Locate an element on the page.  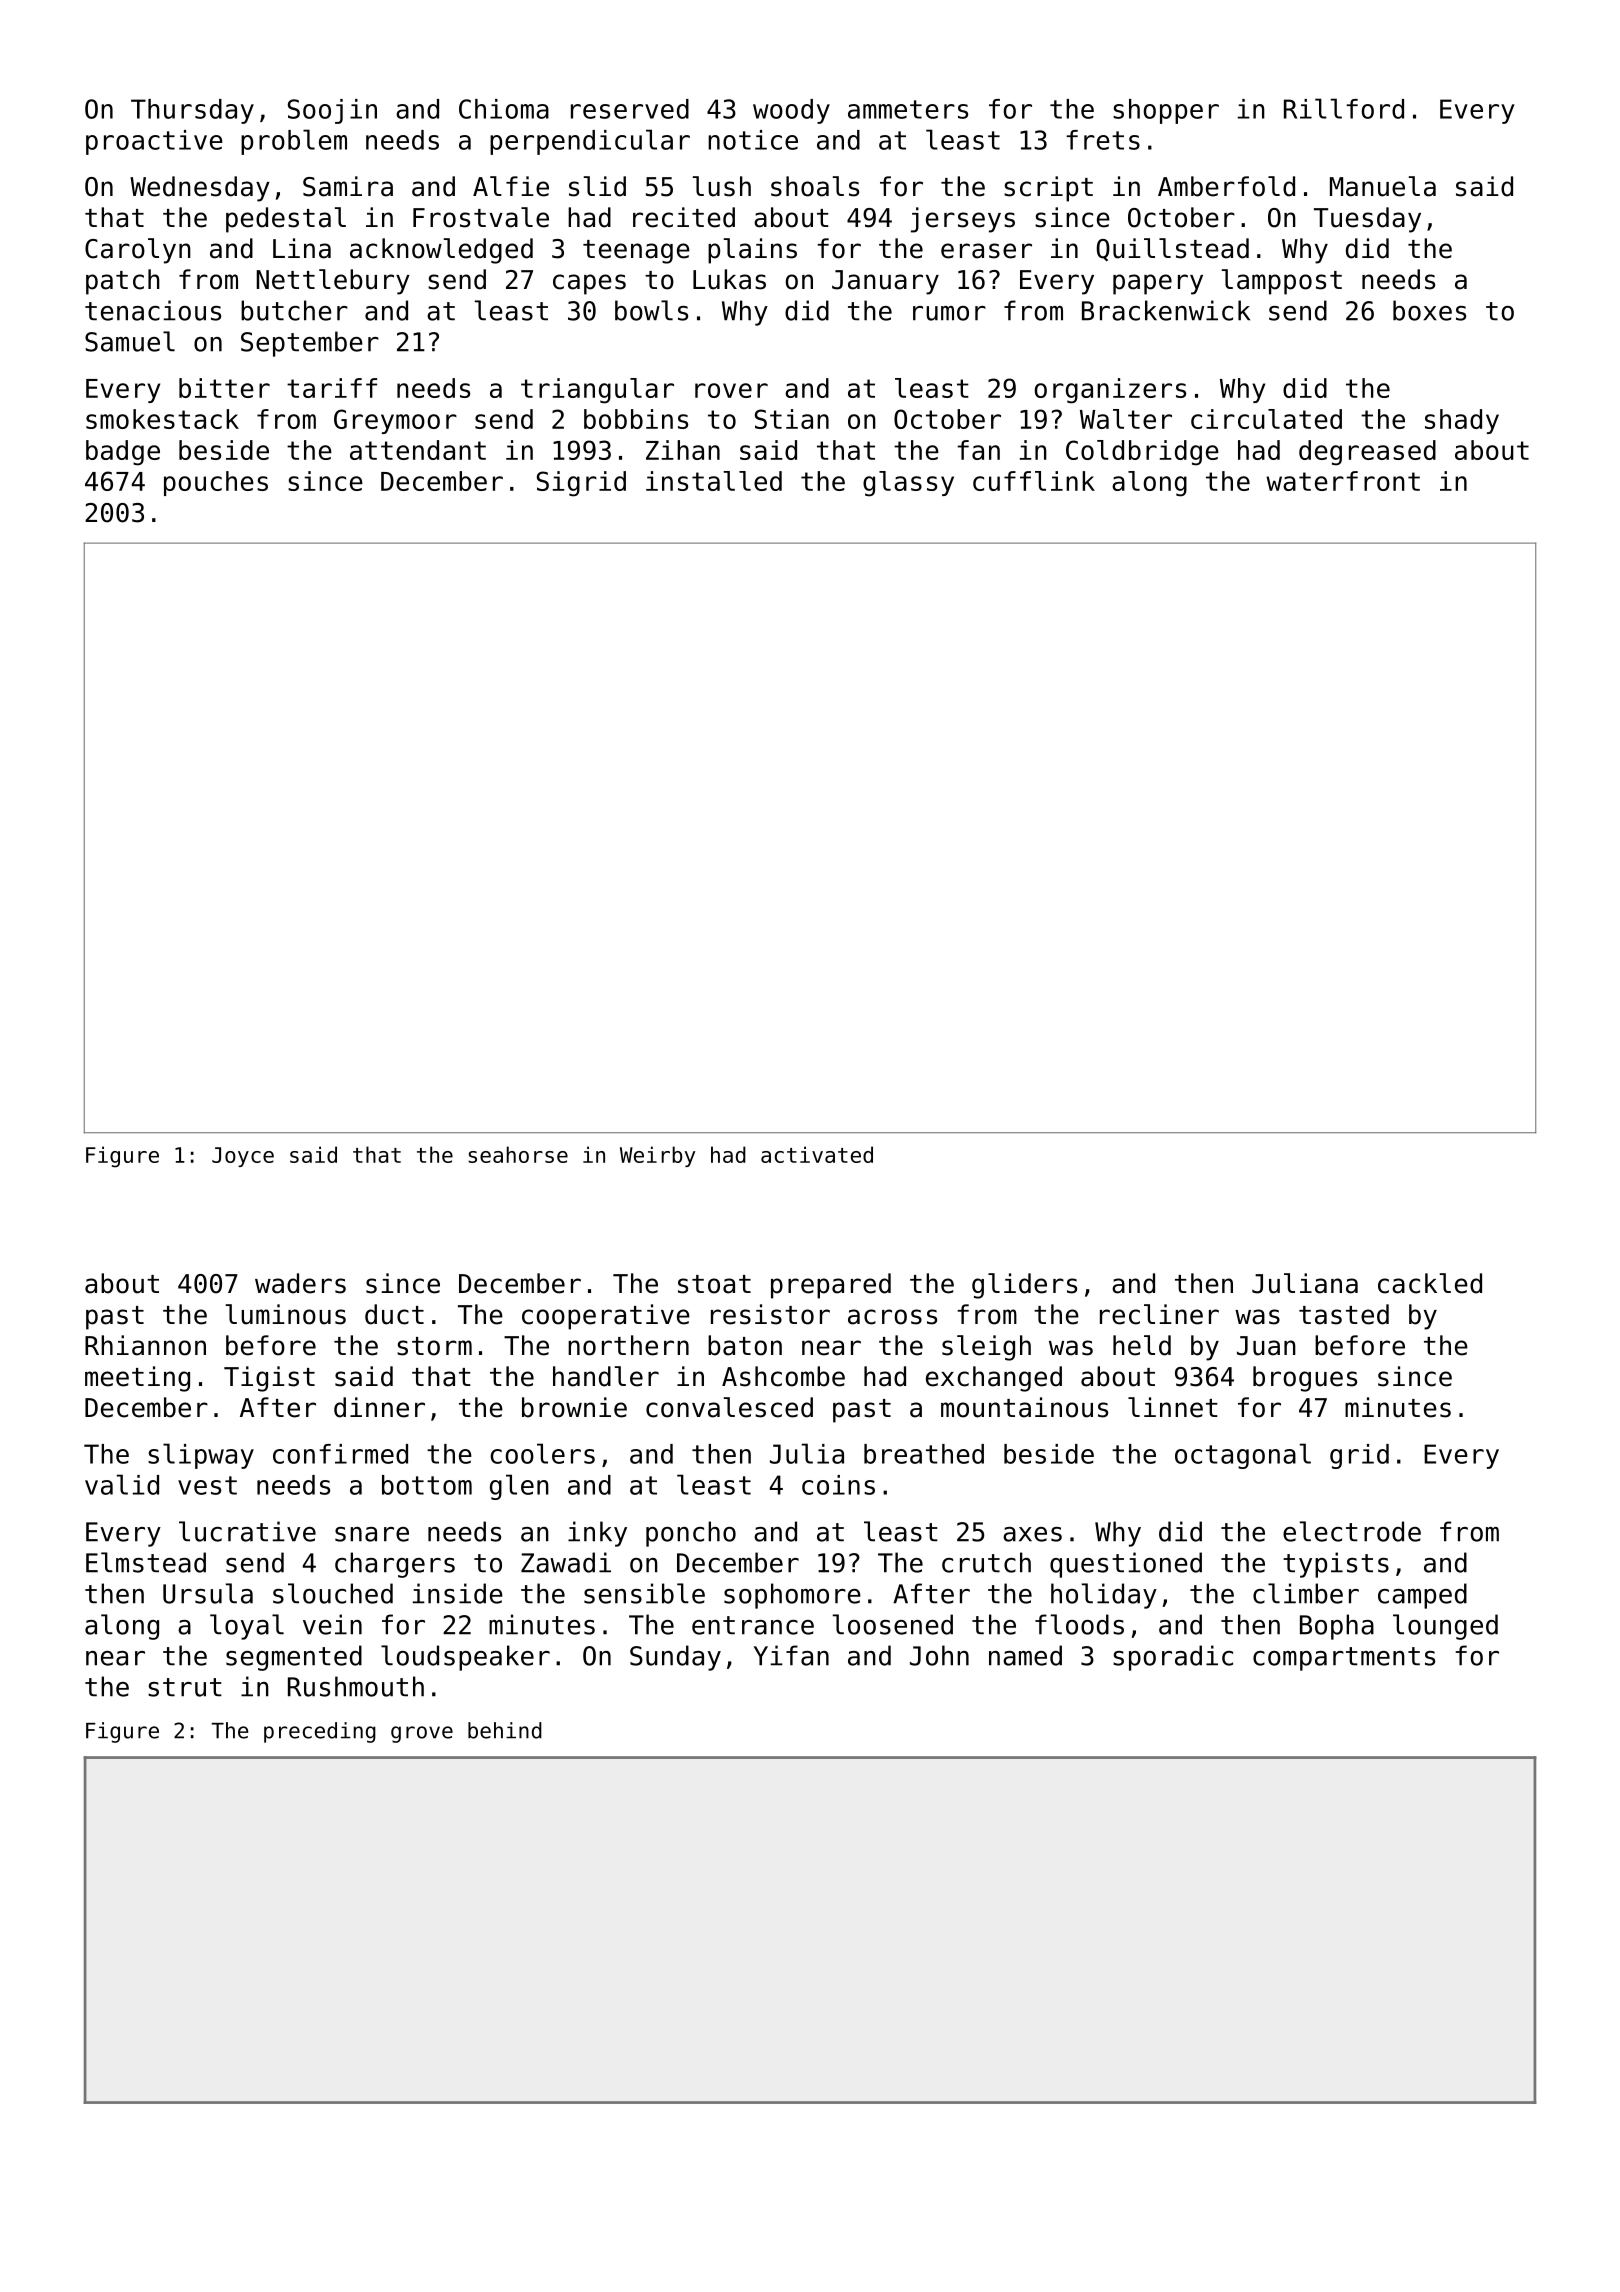
valid is located at coordinates (122, 1484).
